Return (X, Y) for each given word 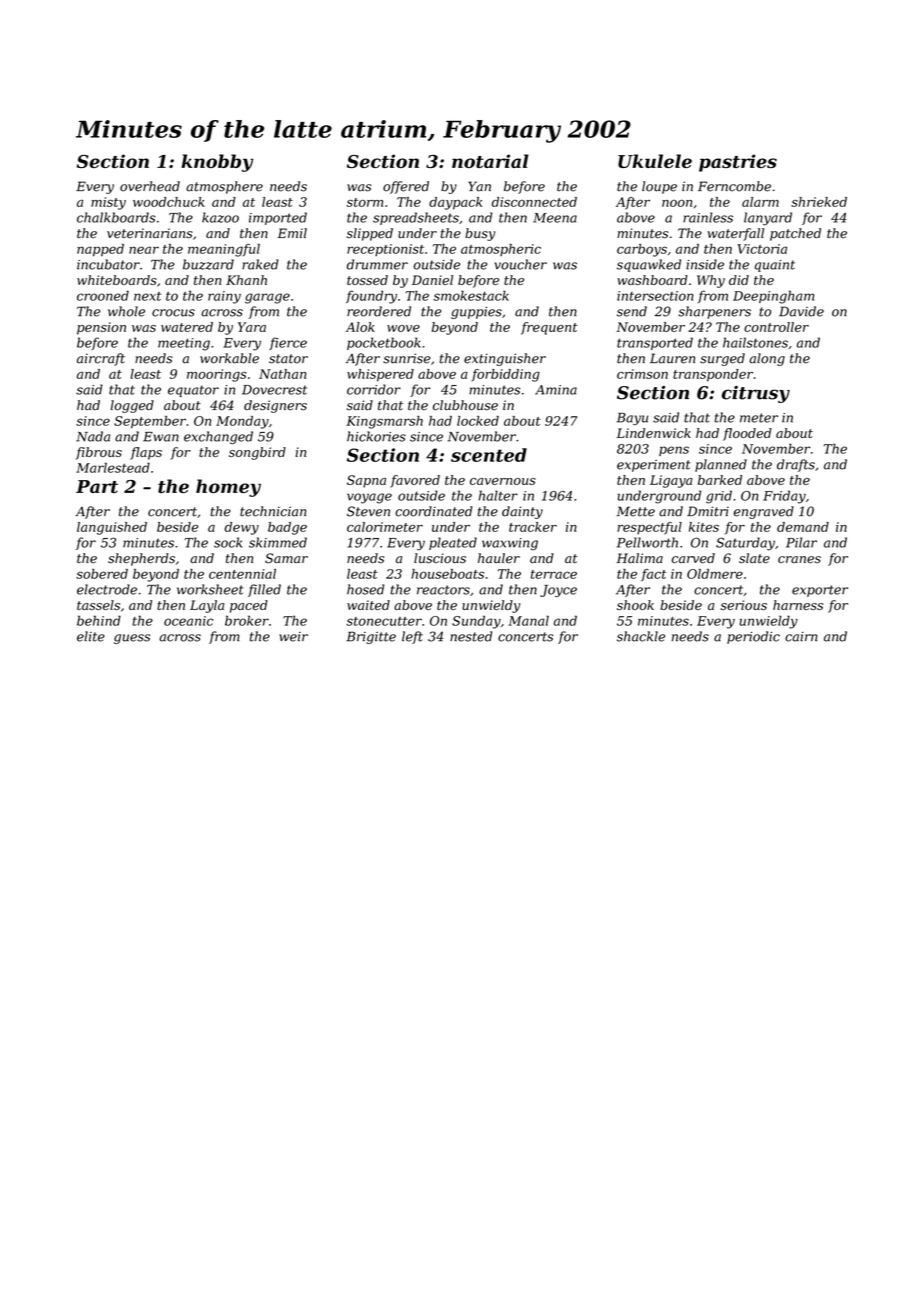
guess (132, 639)
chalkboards (116, 217)
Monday (242, 422)
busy (480, 234)
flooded (747, 434)
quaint (775, 266)
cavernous (503, 481)
